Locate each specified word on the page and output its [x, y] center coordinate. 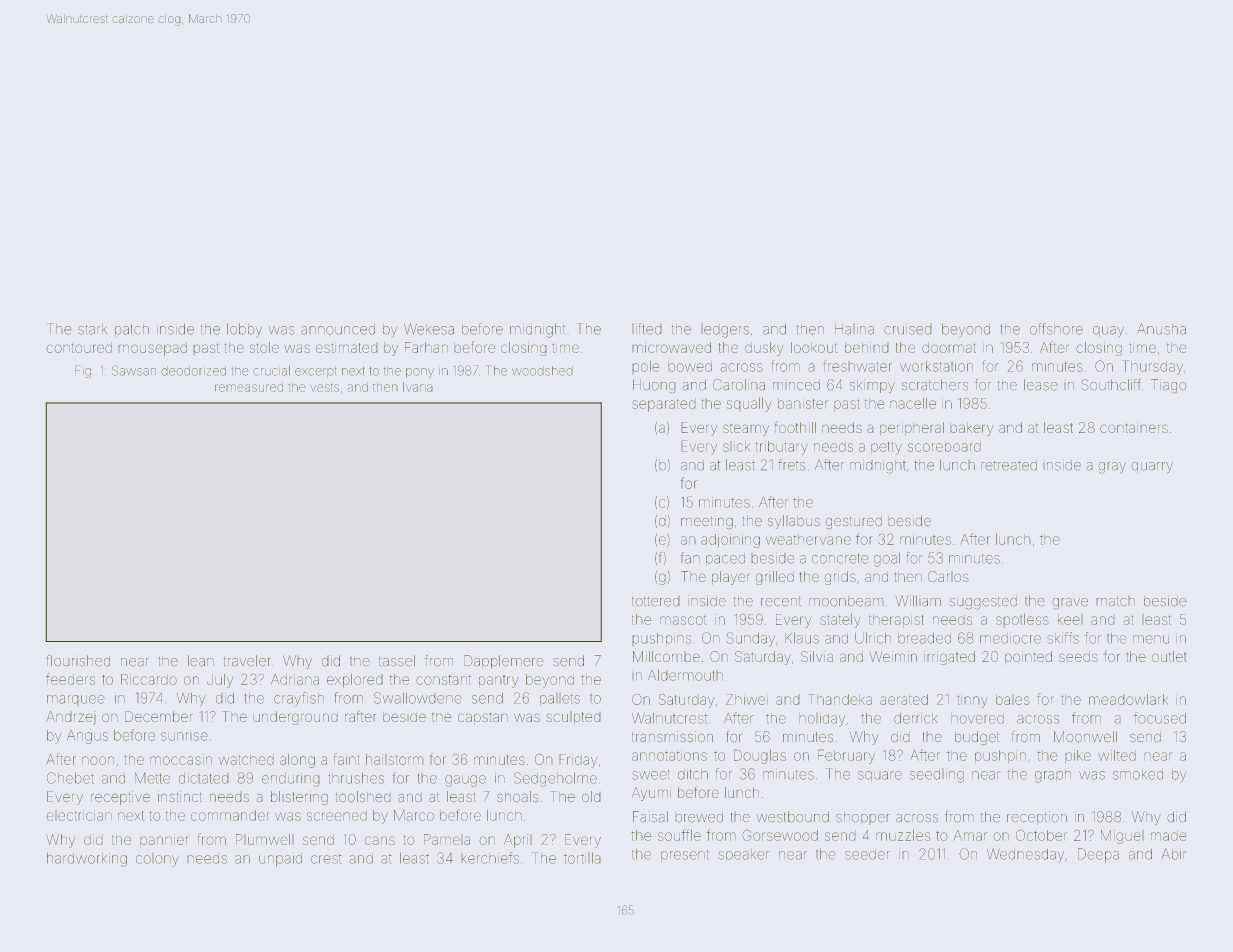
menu [1151, 639]
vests [324, 387]
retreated [1009, 465]
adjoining [730, 541]
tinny [972, 701]
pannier [164, 840]
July [220, 681]
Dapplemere [504, 662]
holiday [822, 720]
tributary [782, 448]
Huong [654, 386]
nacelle [913, 403]
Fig [83, 371]
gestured [854, 522]
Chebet [70, 778]
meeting [707, 523]
